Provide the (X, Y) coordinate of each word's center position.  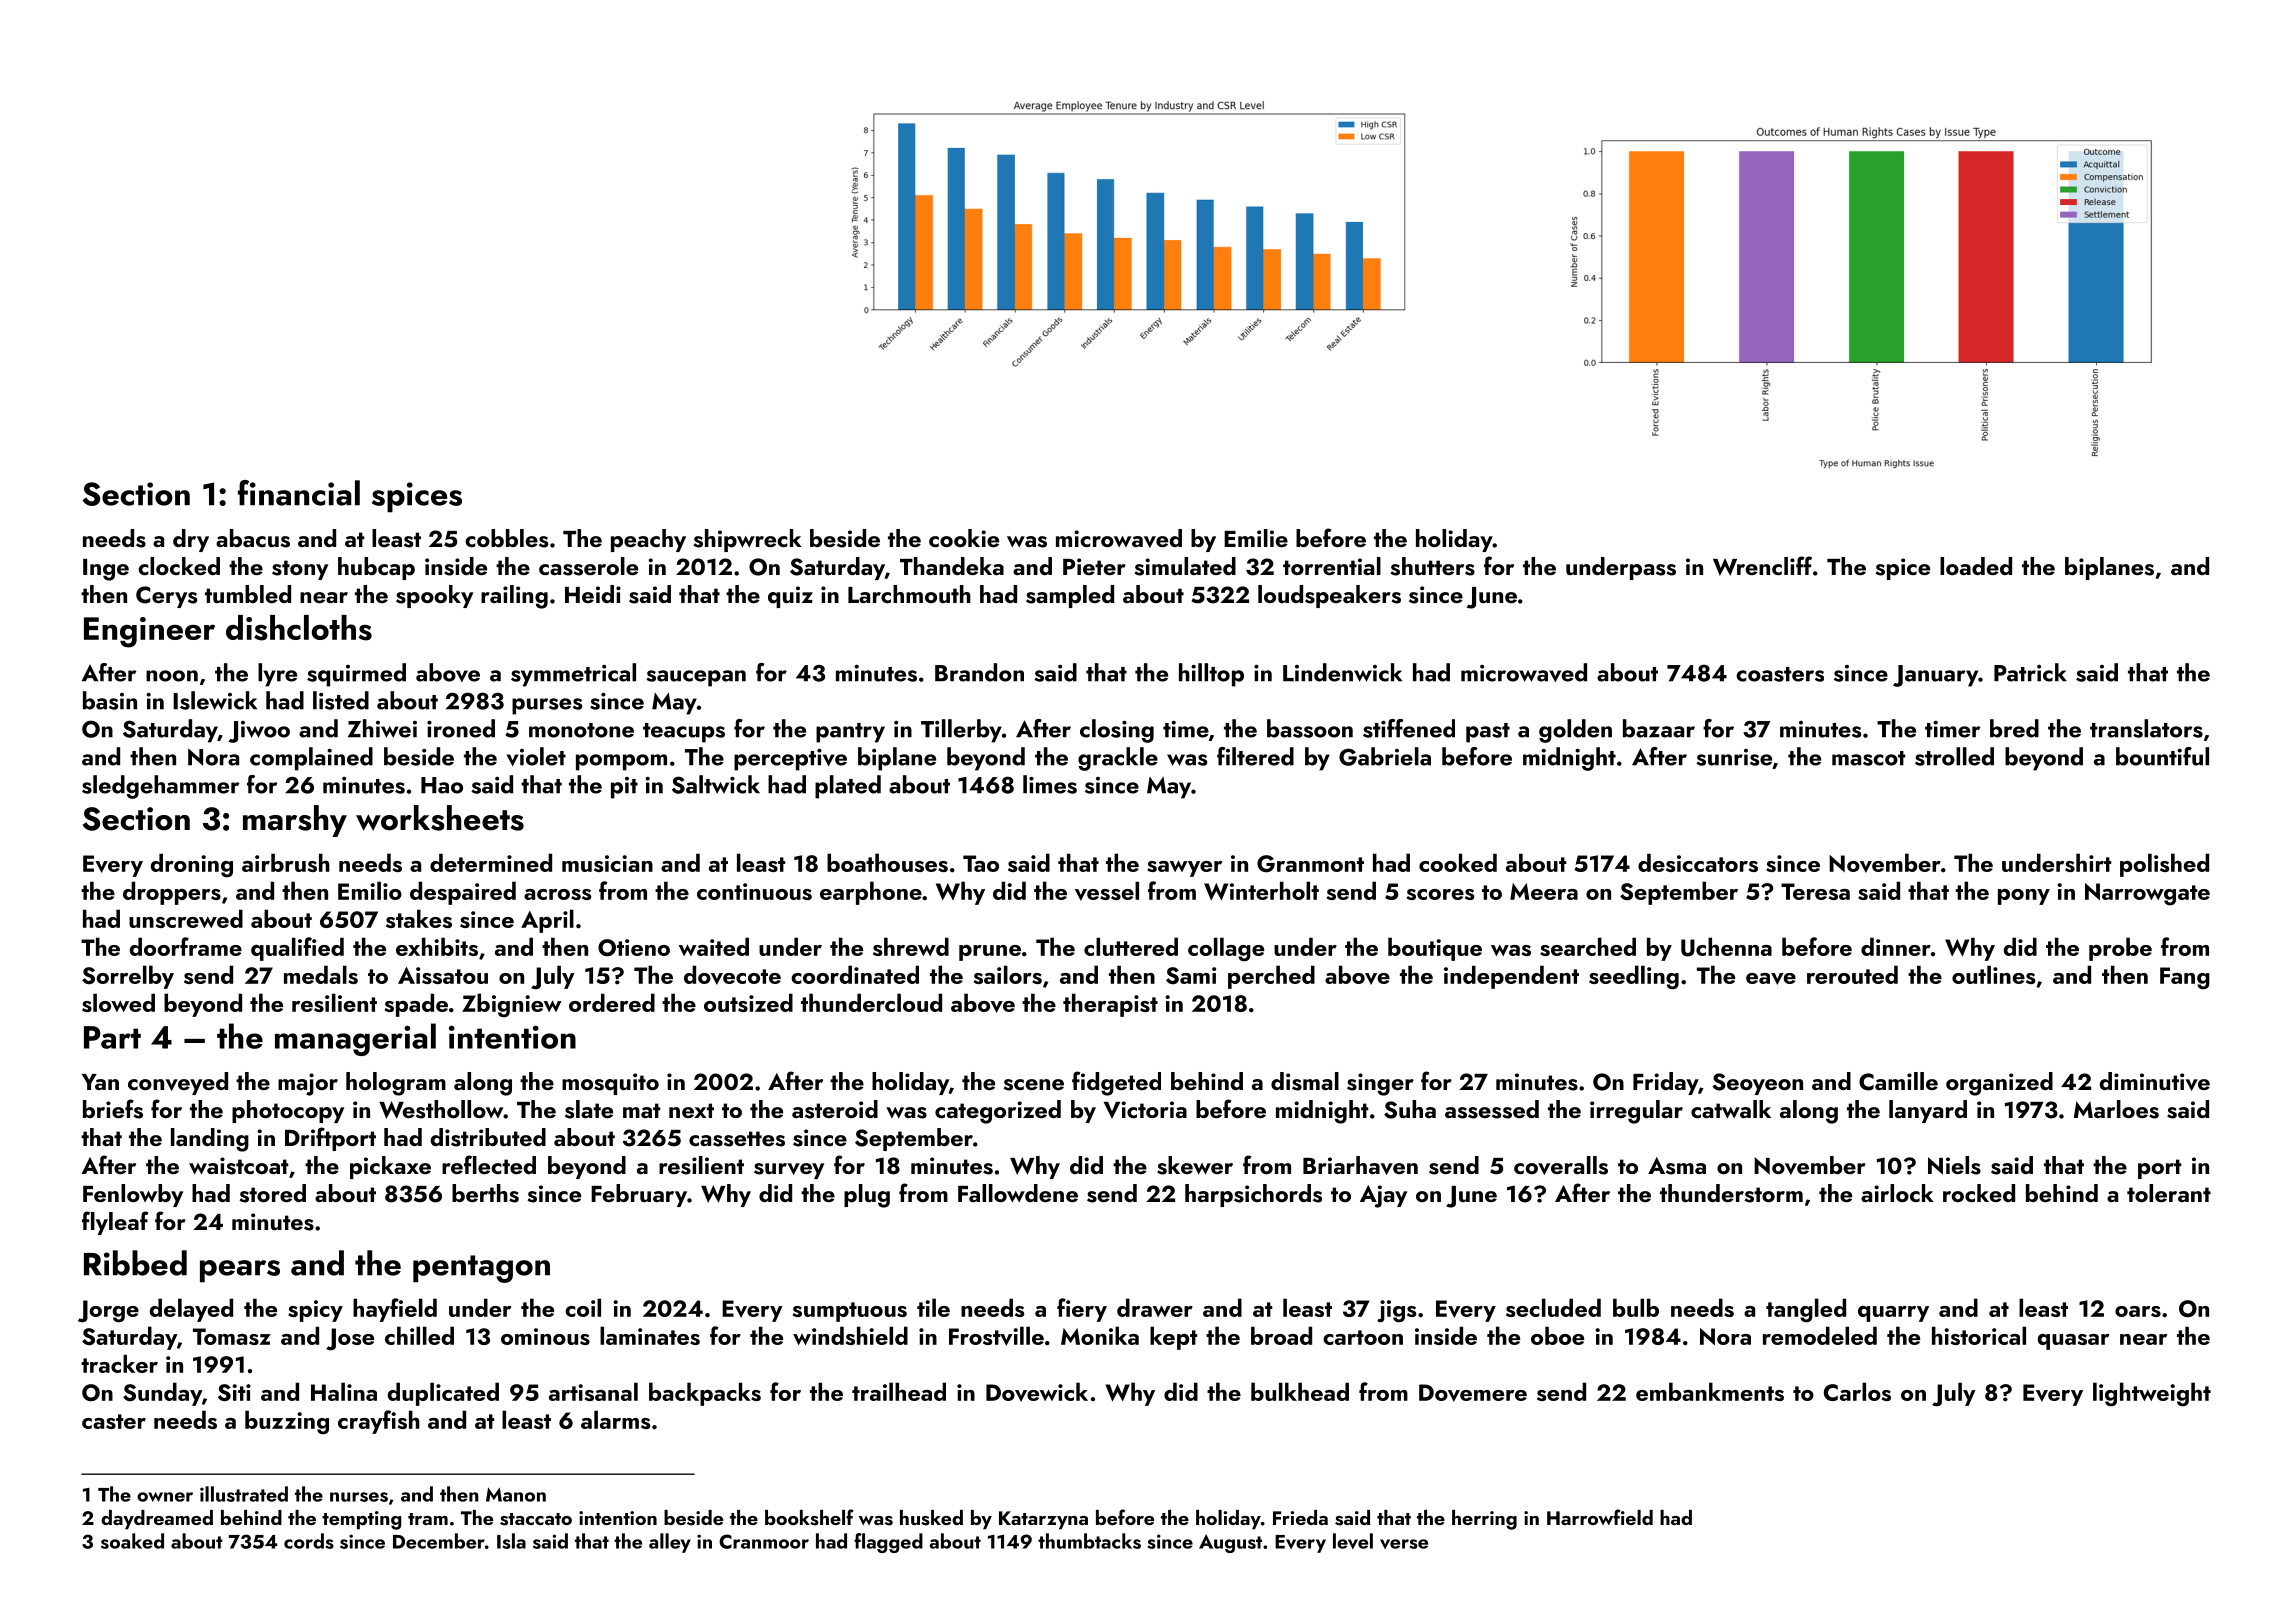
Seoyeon (1757, 1084)
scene (1033, 1085)
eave (1771, 979)
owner (165, 1497)
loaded (1976, 566)
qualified (297, 949)
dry (191, 540)
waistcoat (239, 1166)
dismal (1305, 1081)
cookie (964, 538)
